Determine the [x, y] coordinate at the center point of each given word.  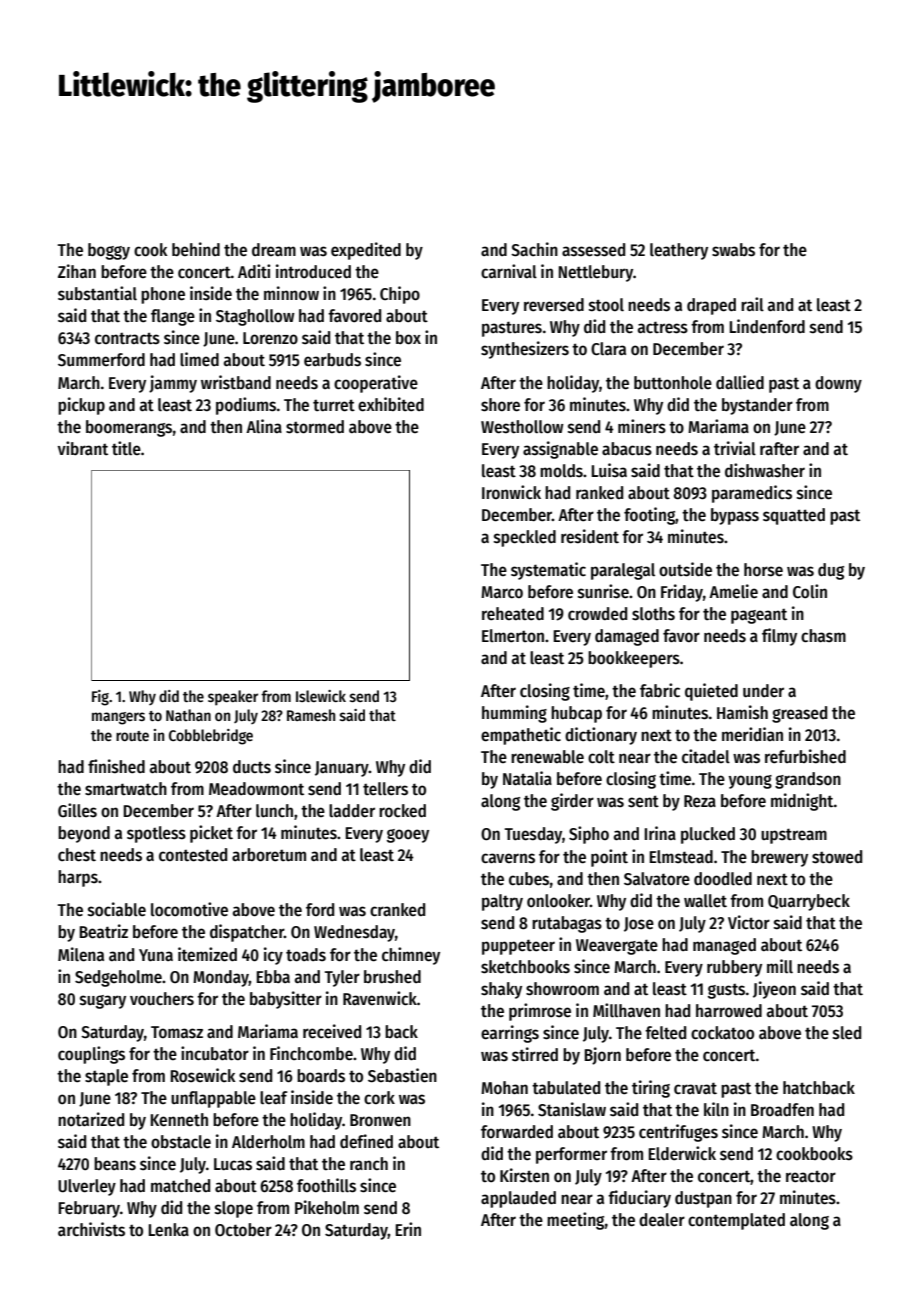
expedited [366, 251]
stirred [535, 1054]
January [342, 769]
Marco [502, 592]
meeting [575, 1221]
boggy [109, 251]
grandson [808, 780]
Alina [264, 426]
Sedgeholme [118, 978]
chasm [823, 636]
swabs [733, 250]
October [243, 1230]
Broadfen [782, 1110]
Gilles [77, 810]
